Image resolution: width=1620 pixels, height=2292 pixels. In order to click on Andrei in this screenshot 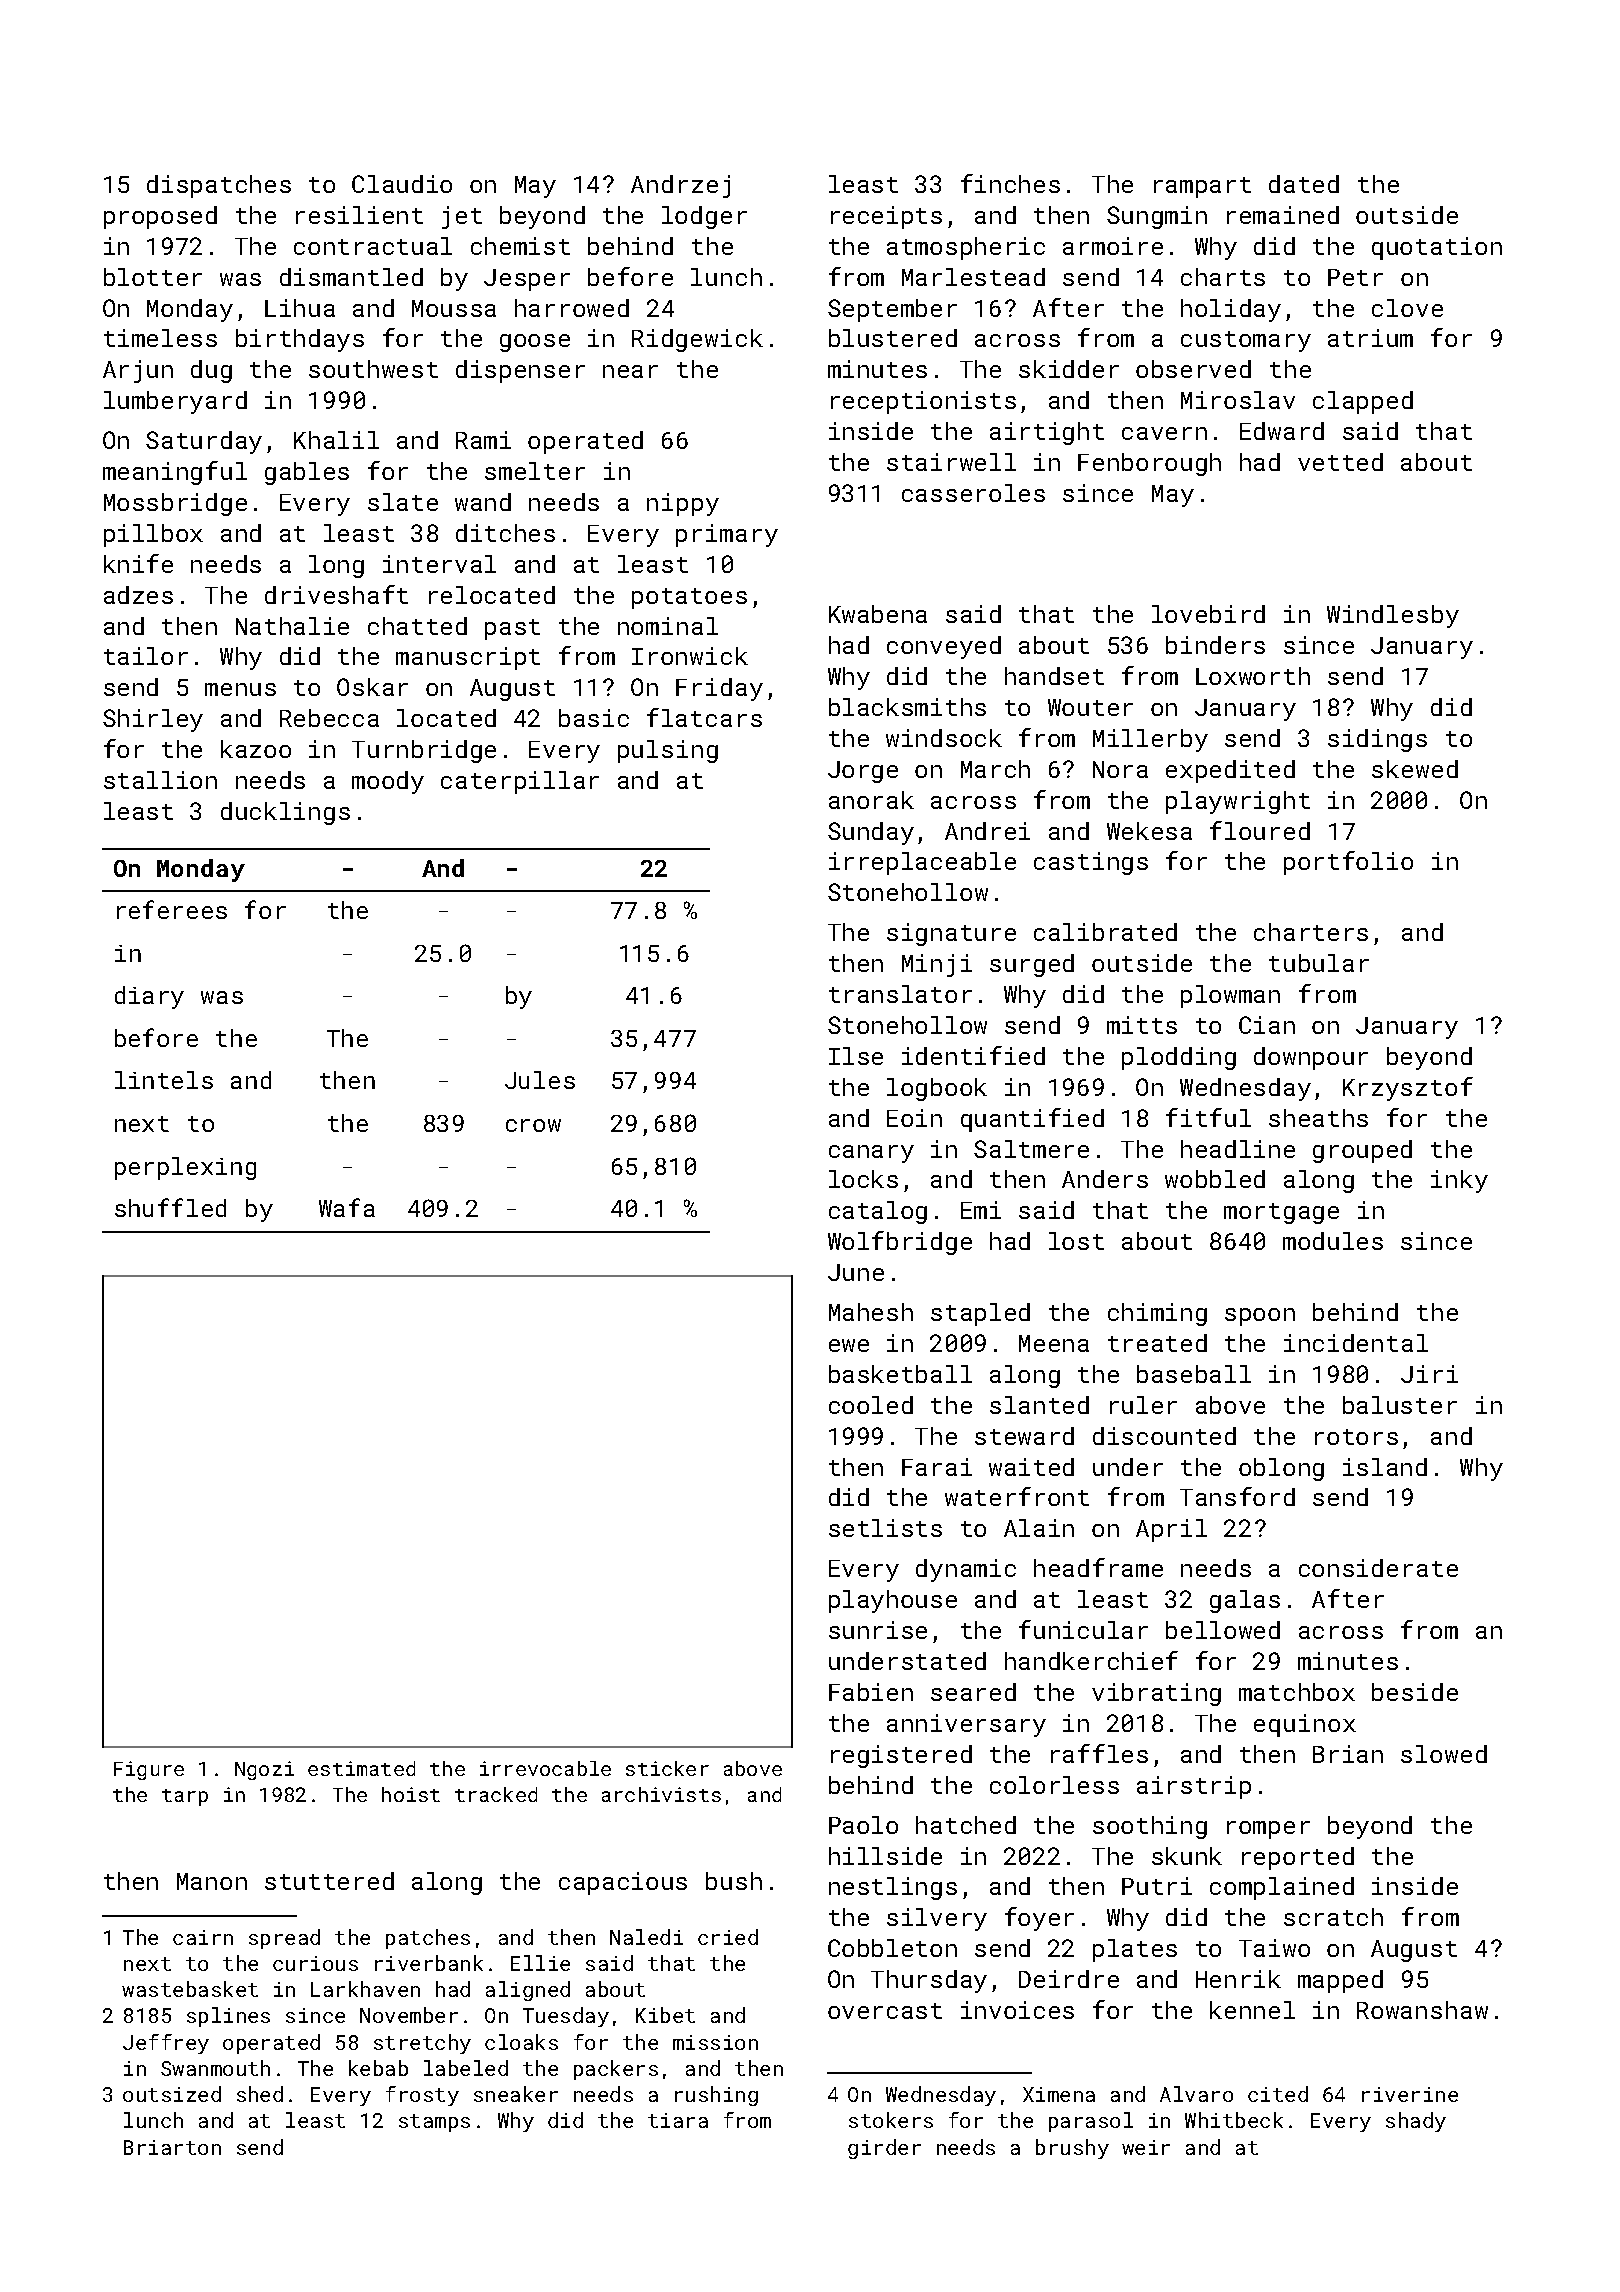, I will do `click(987, 831)`.
